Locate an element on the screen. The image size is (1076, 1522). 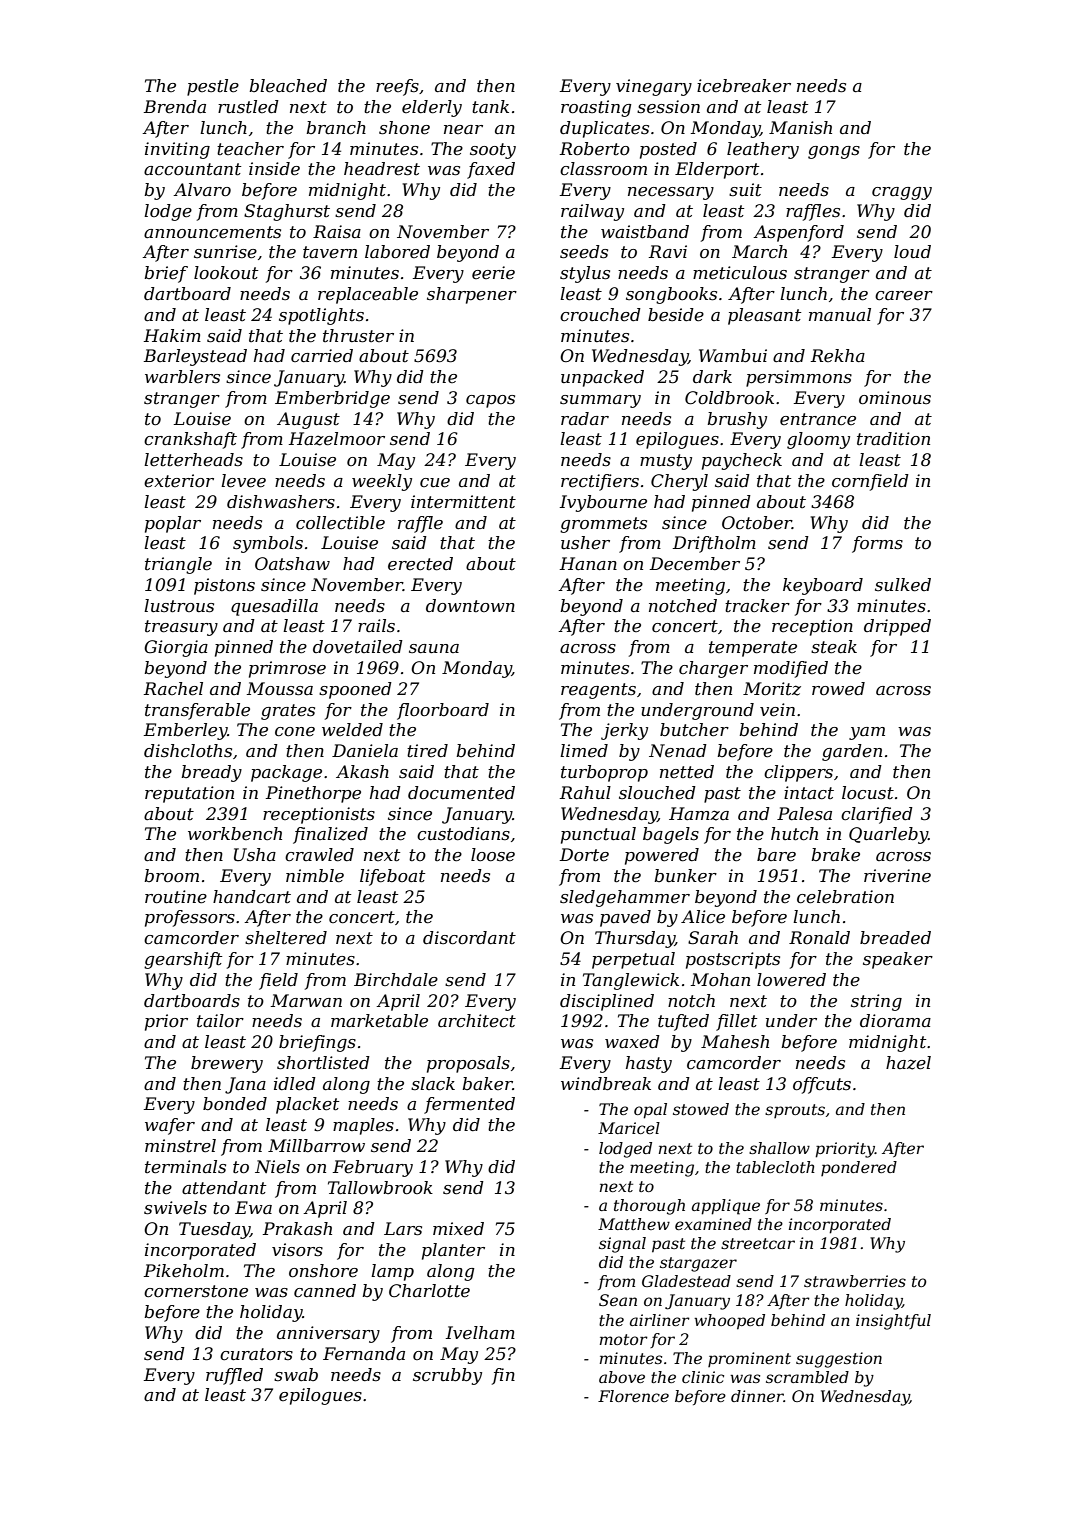
planter is located at coordinates (453, 1251).
